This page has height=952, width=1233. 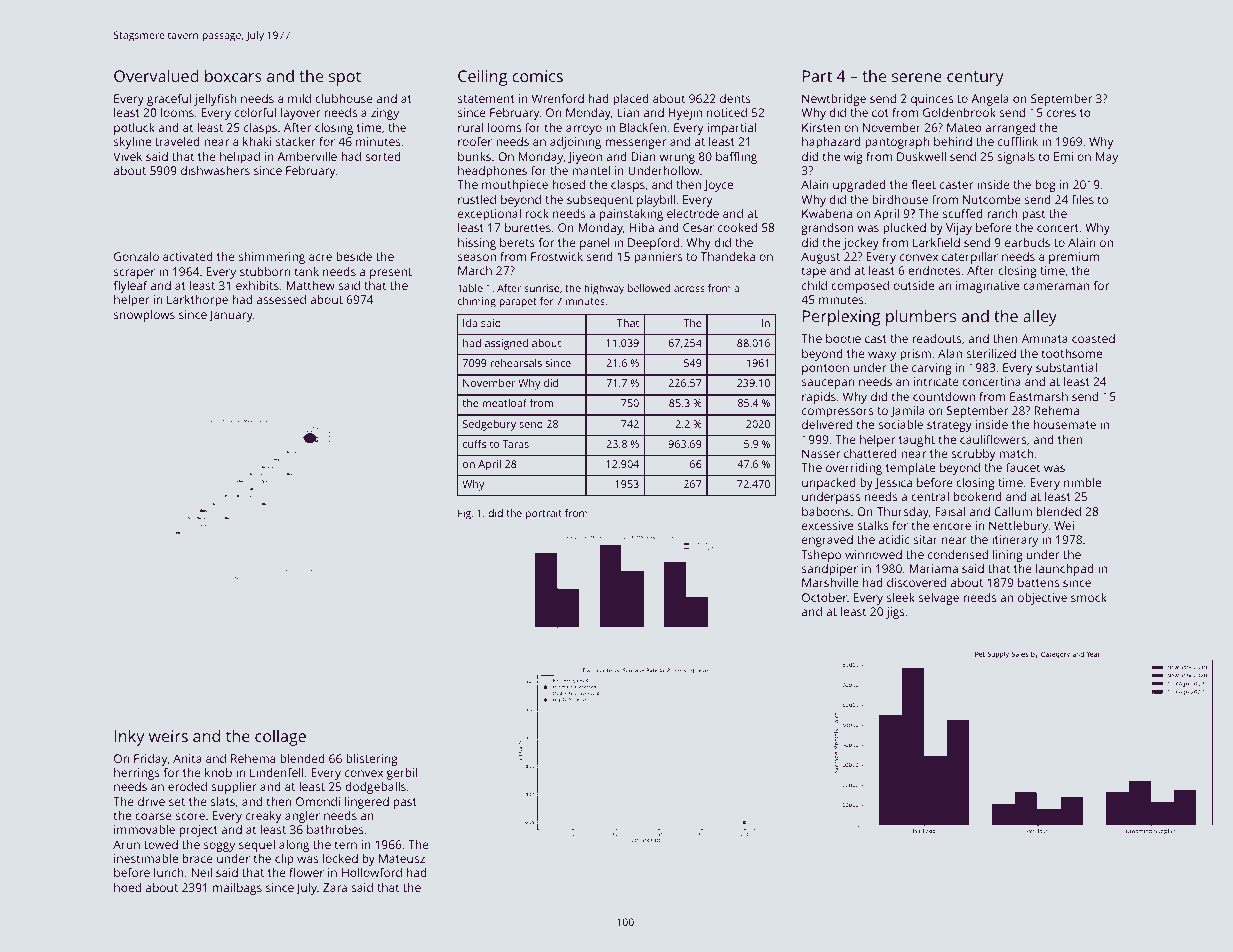 I want to click on cores, so click(x=1061, y=113).
